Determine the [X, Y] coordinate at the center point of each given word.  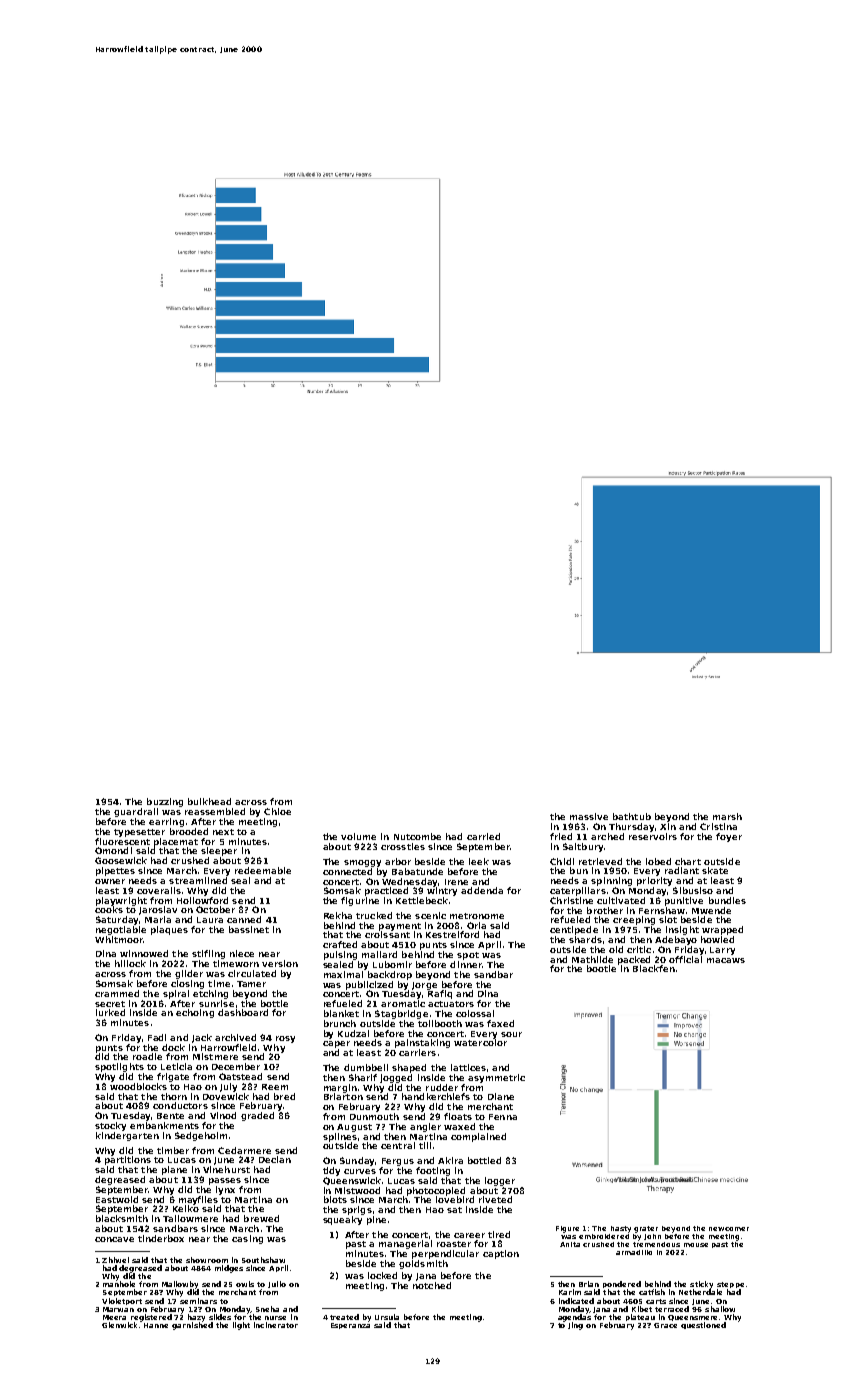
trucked [374, 915]
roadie [147, 1056]
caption [501, 1254]
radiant [682, 870]
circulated [252, 973]
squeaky [342, 1220]
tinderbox [161, 1238]
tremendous [656, 1244]
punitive [684, 901]
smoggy [362, 863]
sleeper [219, 851]
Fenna [503, 1117]
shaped [409, 1068]
